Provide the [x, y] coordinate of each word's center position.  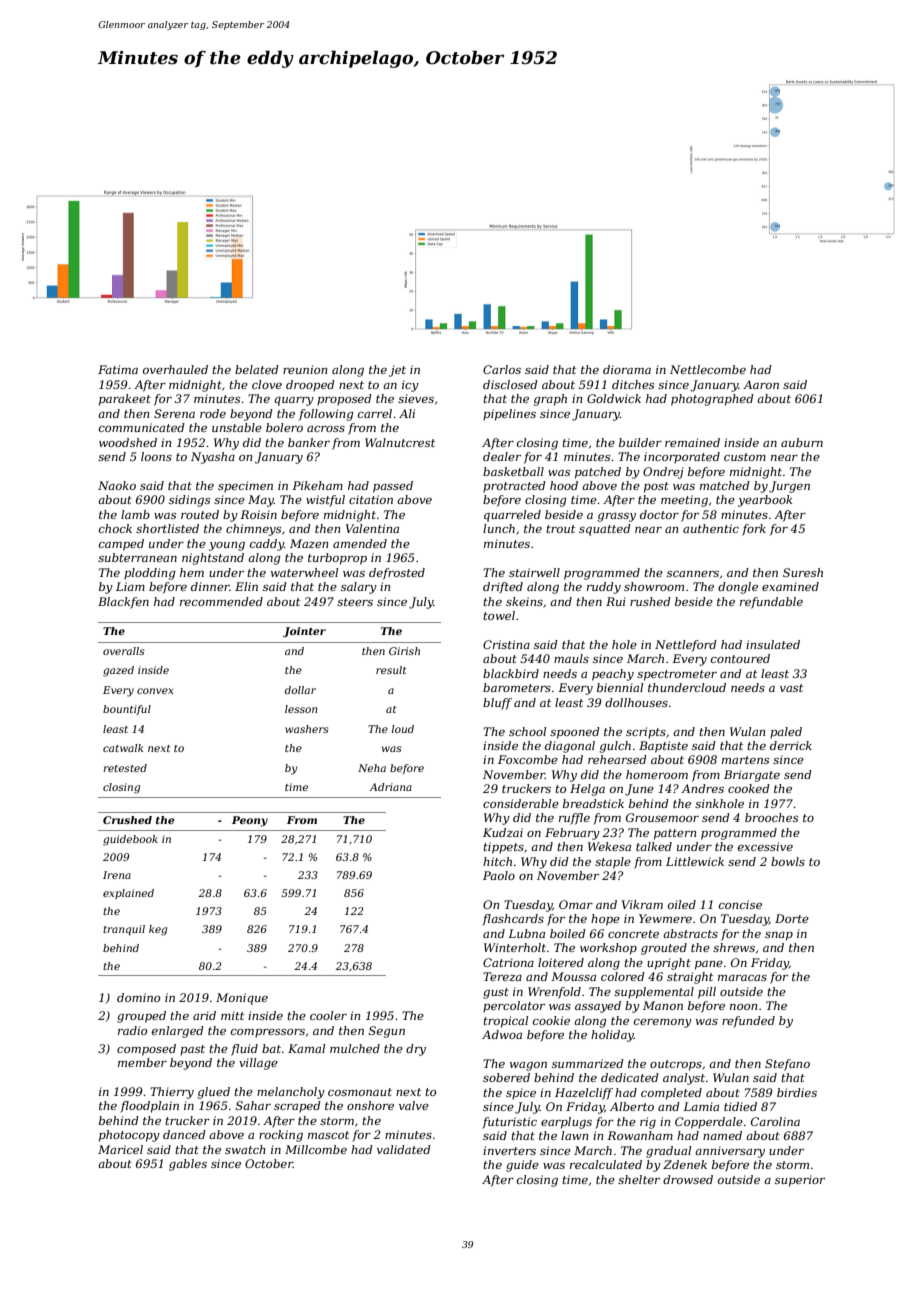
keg [158, 930]
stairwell [534, 572]
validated [404, 1149]
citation [371, 499]
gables [188, 1165]
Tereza [502, 976]
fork [754, 530]
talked [654, 846]
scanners [693, 574]
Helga [587, 790]
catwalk [123, 748]
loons [156, 456]
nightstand [213, 559]
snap [779, 936]
